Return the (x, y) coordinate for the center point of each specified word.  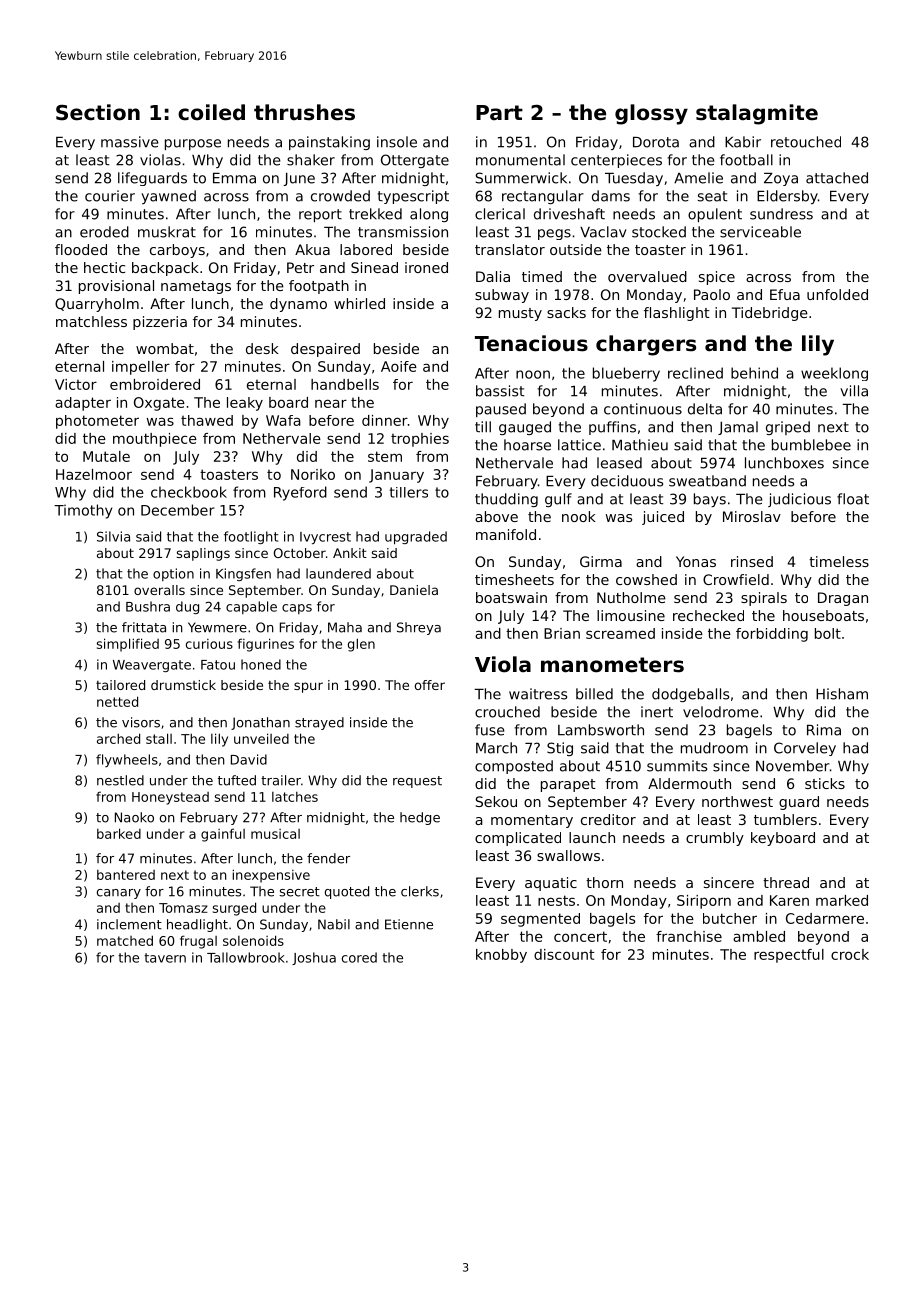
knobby (501, 956)
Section (98, 112)
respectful (789, 956)
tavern (165, 958)
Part (499, 113)
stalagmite (757, 114)
